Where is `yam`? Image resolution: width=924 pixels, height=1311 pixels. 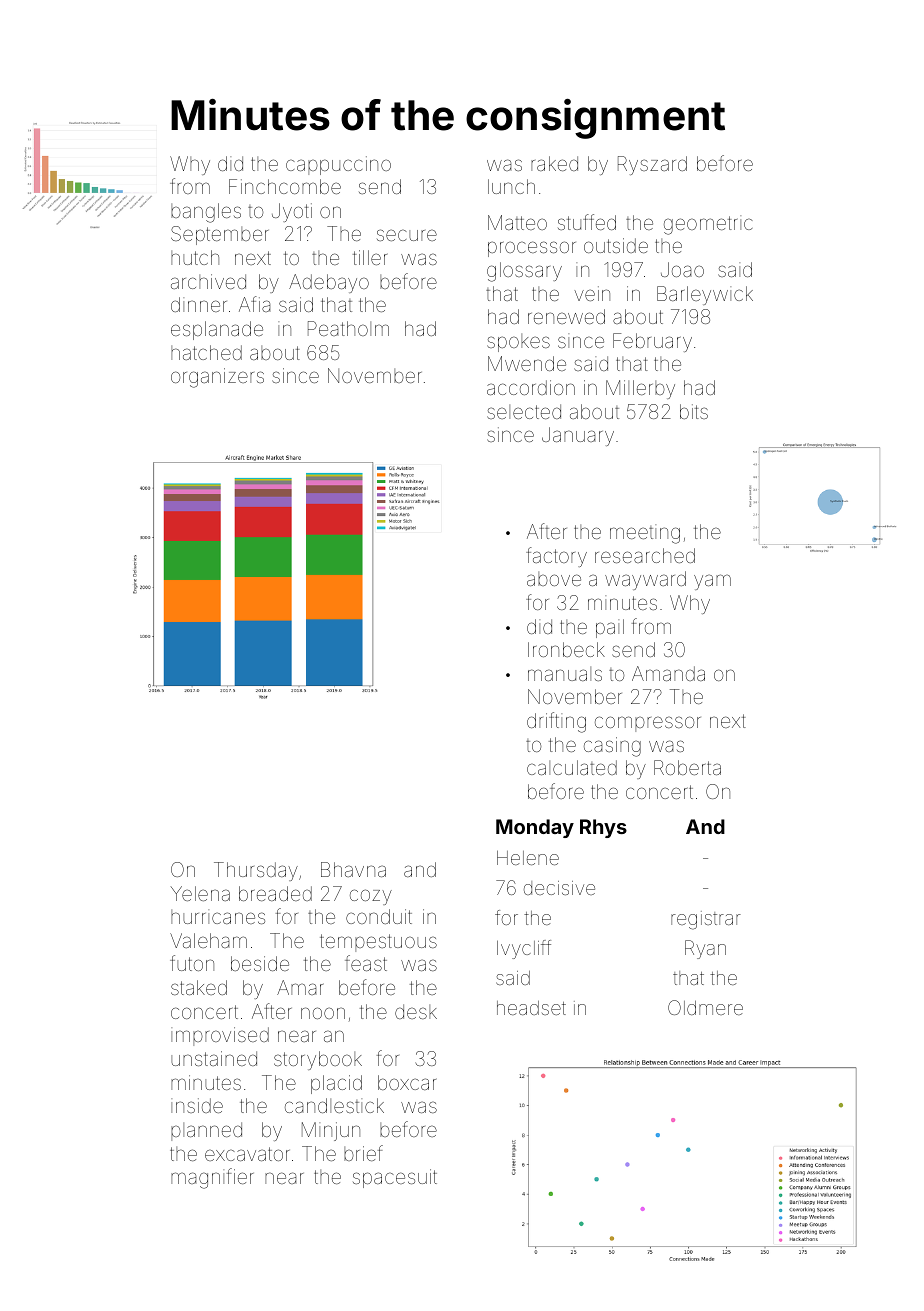 yam is located at coordinates (712, 582).
